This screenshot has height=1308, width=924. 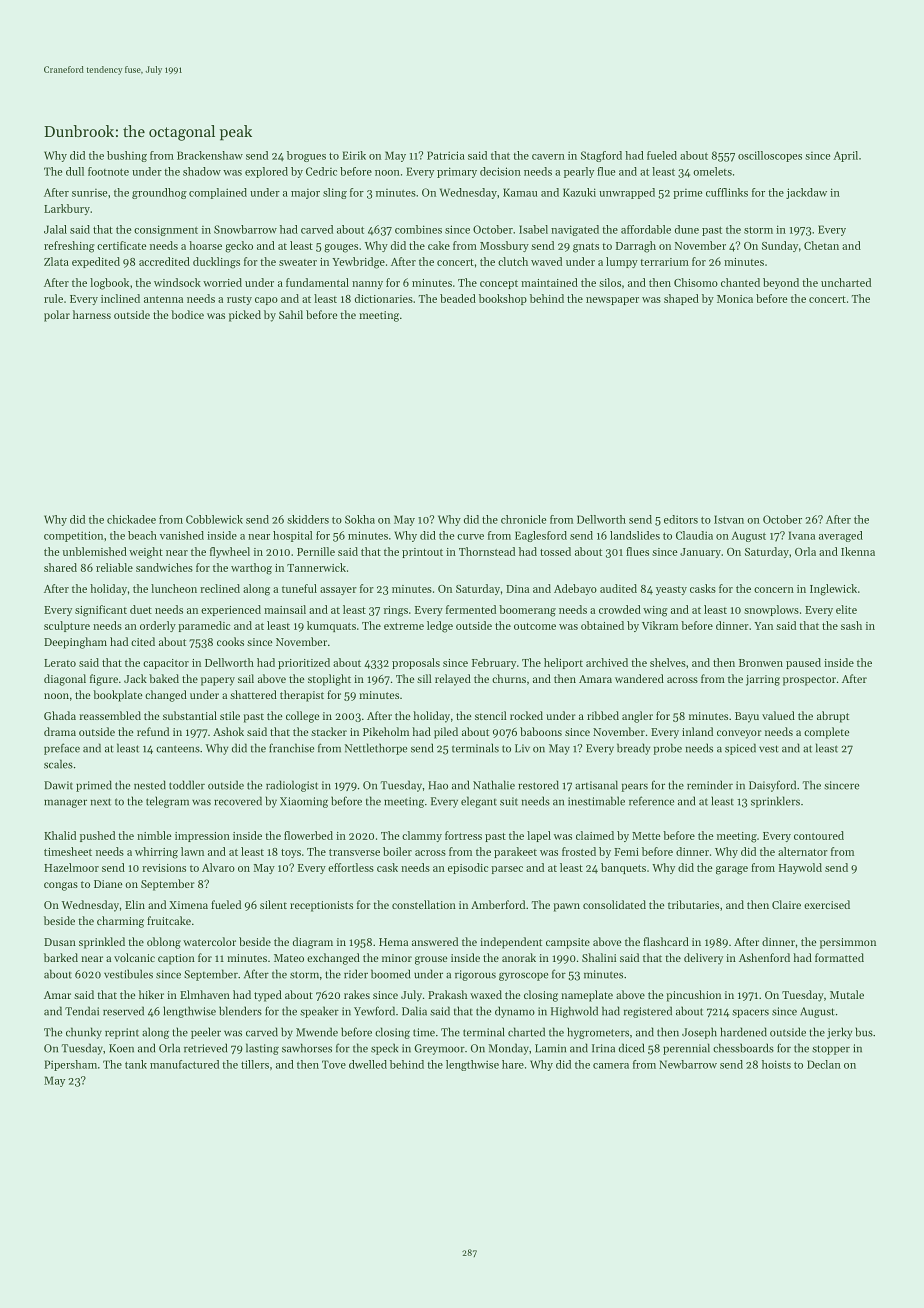 What do you see at coordinates (321, 906) in the screenshot?
I see `receptionists` at bounding box center [321, 906].
